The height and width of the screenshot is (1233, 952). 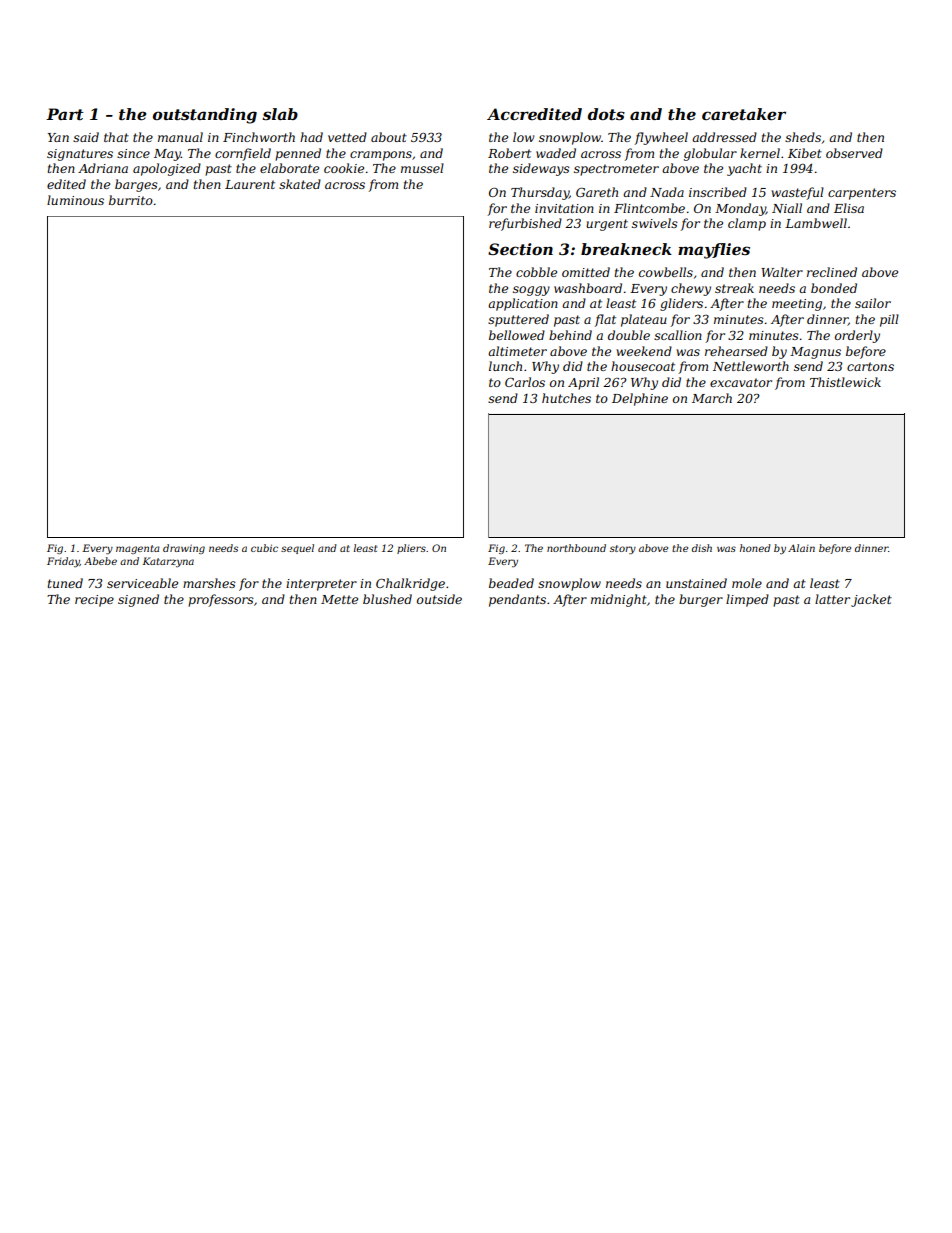 What do you see at coordinates (712, 398) in the screenshot?
I see `March` at bounding box center [712, 398].
